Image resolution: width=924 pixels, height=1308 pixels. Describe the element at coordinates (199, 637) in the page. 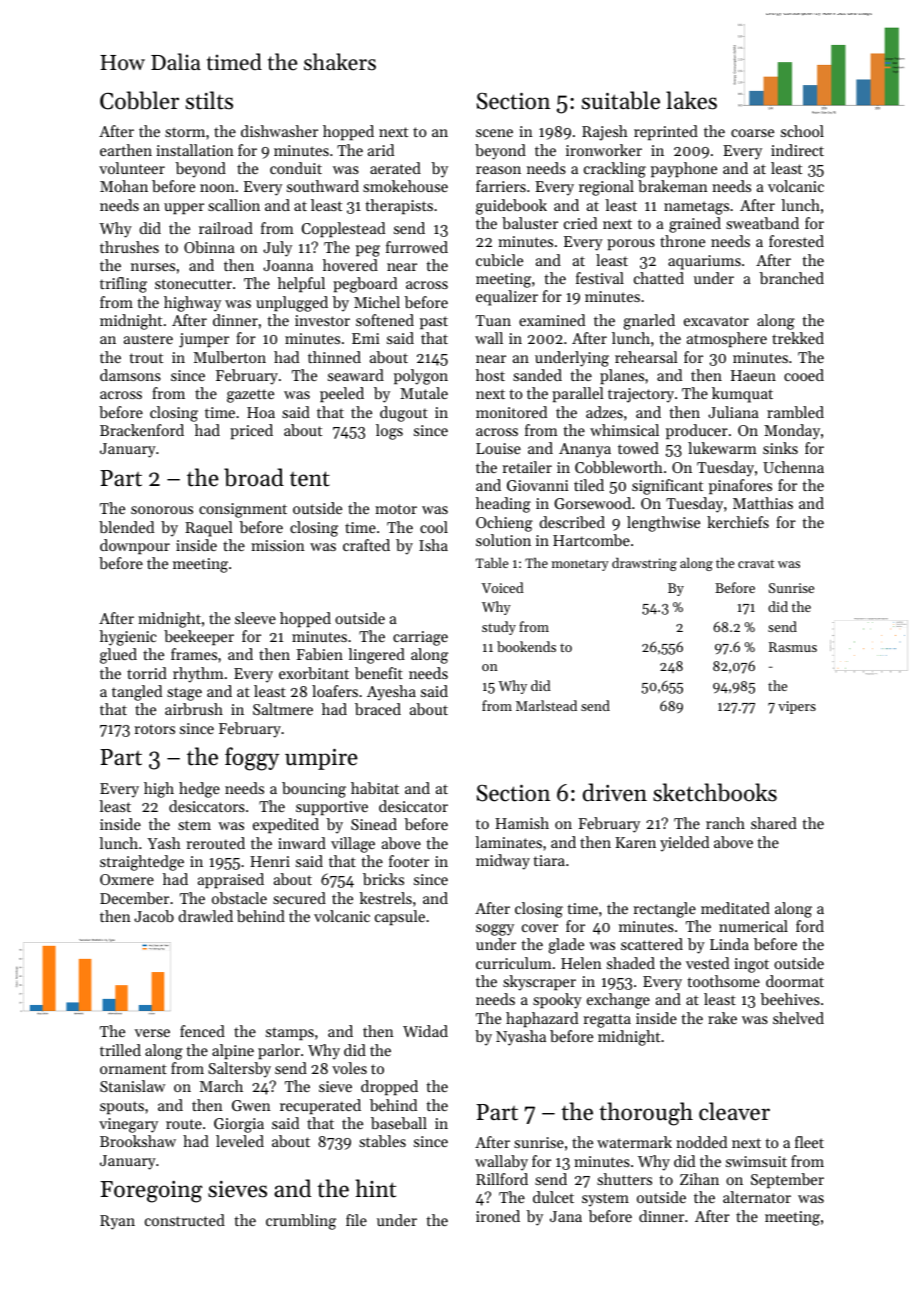

I see `beekeeper` at that location.
